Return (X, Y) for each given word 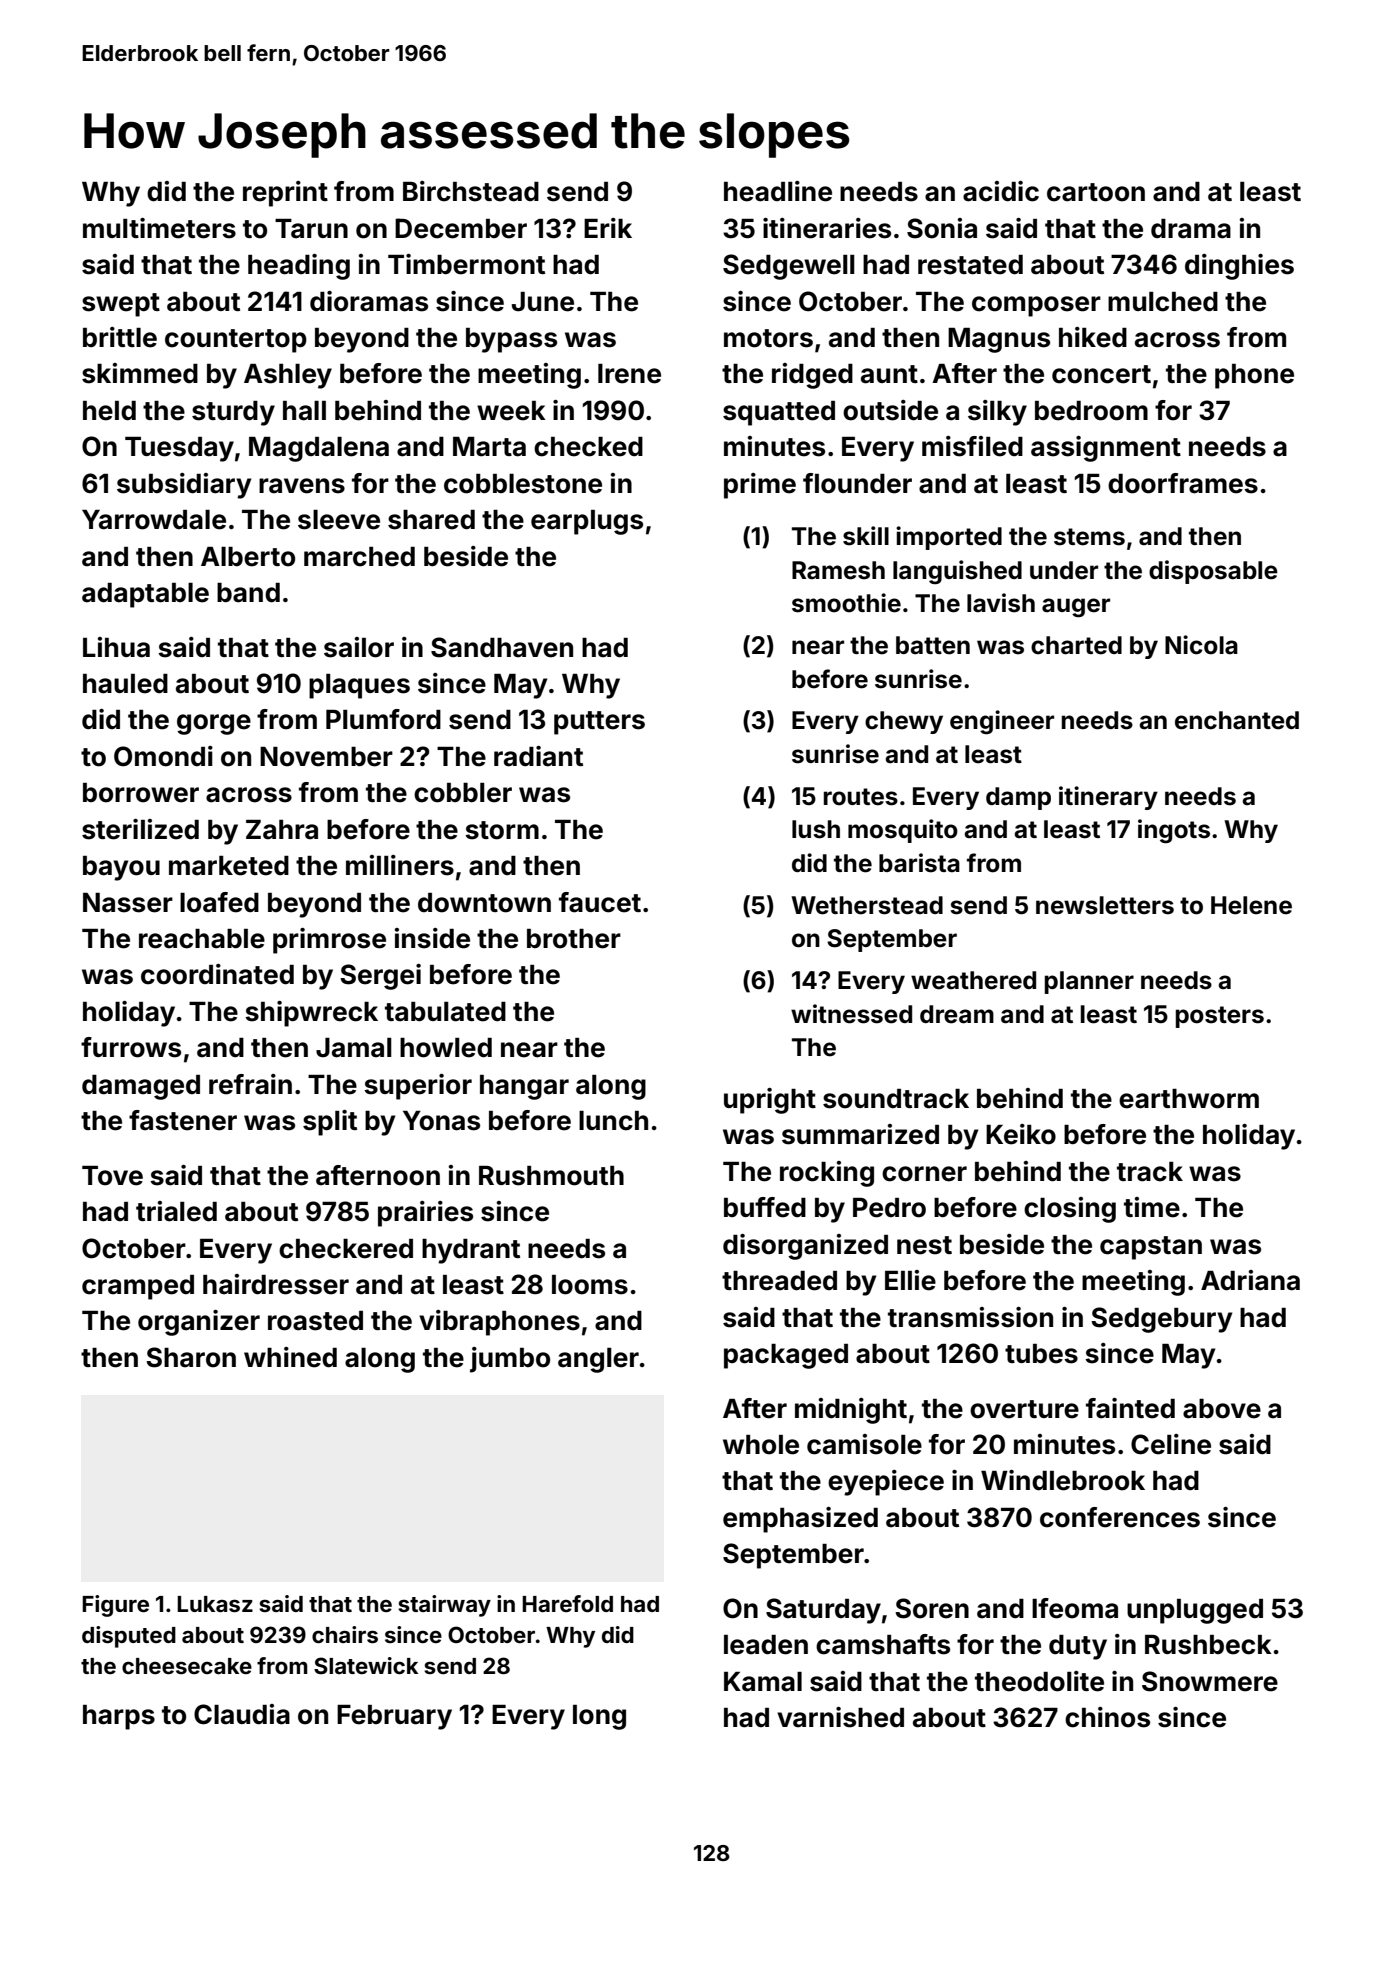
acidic (1001, 191)
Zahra (282, 830)
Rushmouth (551, 1176)
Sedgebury (1161, 1320)
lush (816, 829)
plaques (359, 686)
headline (778, 191)
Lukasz (215, 1604)
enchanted (1237, 720)
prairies (425, 1214)
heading (299, 267)
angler (598, 1360)
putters (599, 723)
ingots (1174, 831)
